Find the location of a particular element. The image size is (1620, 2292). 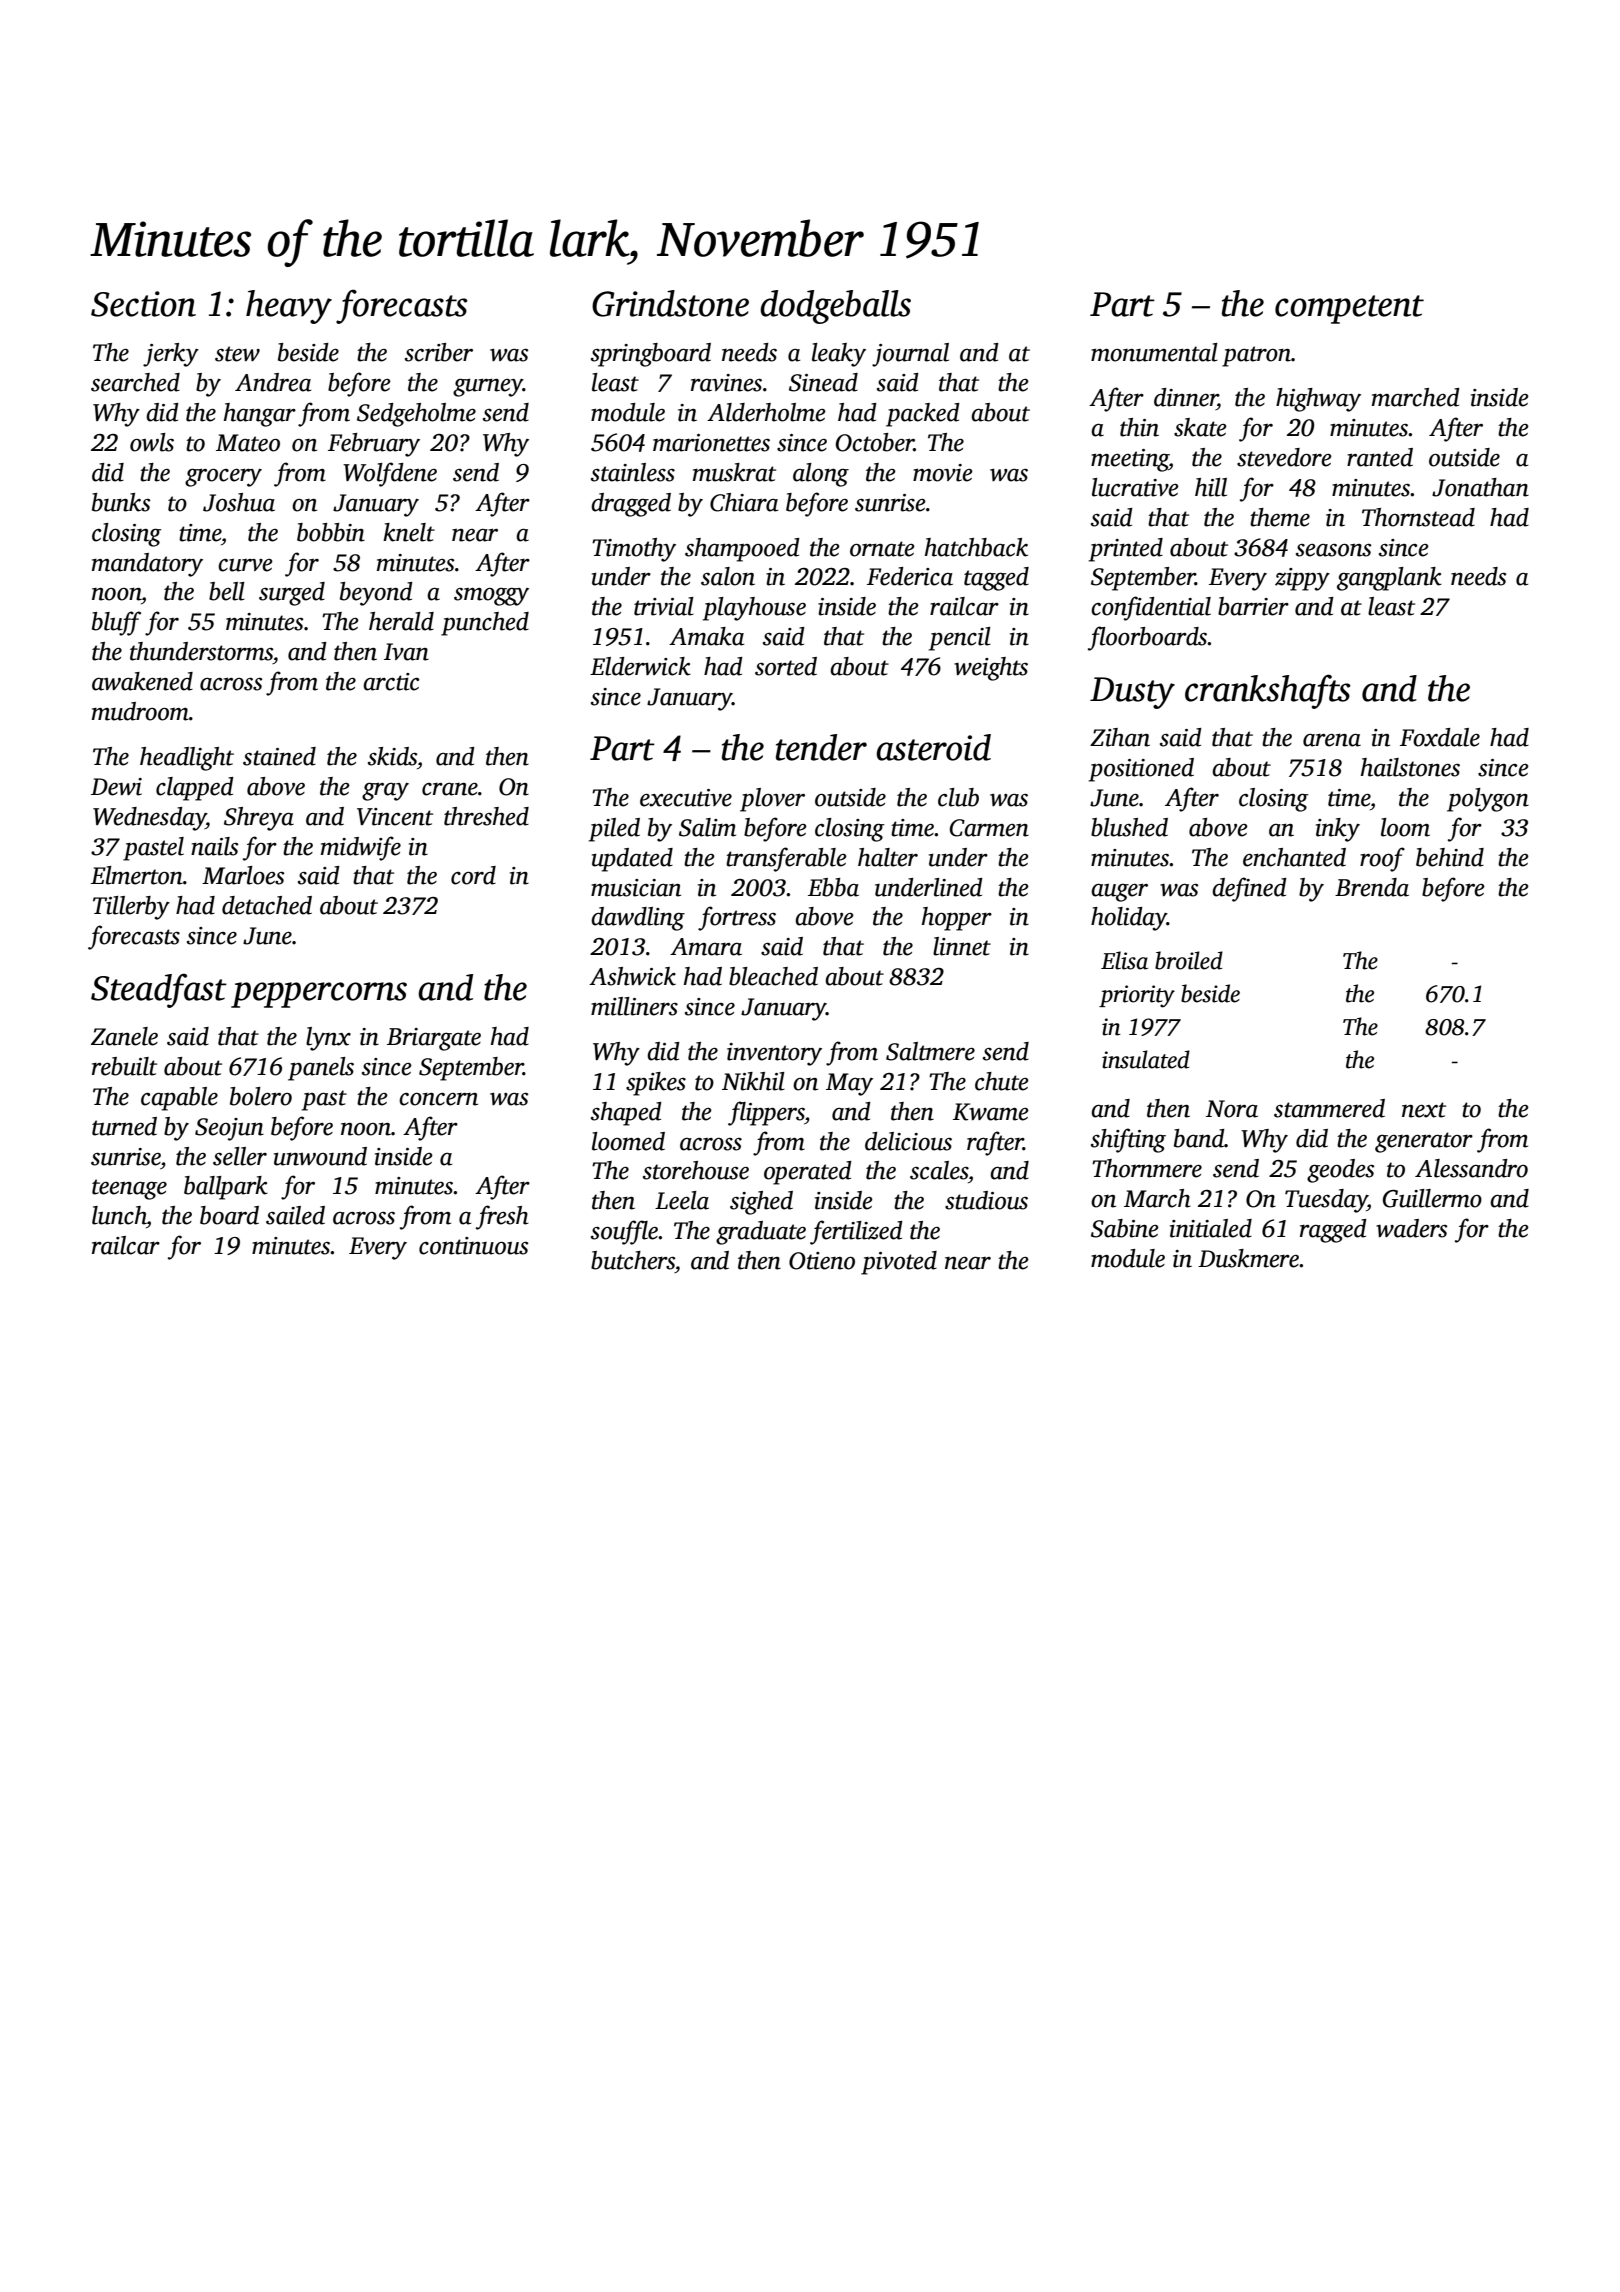

graduate is located at coordinates (761, 1233).
